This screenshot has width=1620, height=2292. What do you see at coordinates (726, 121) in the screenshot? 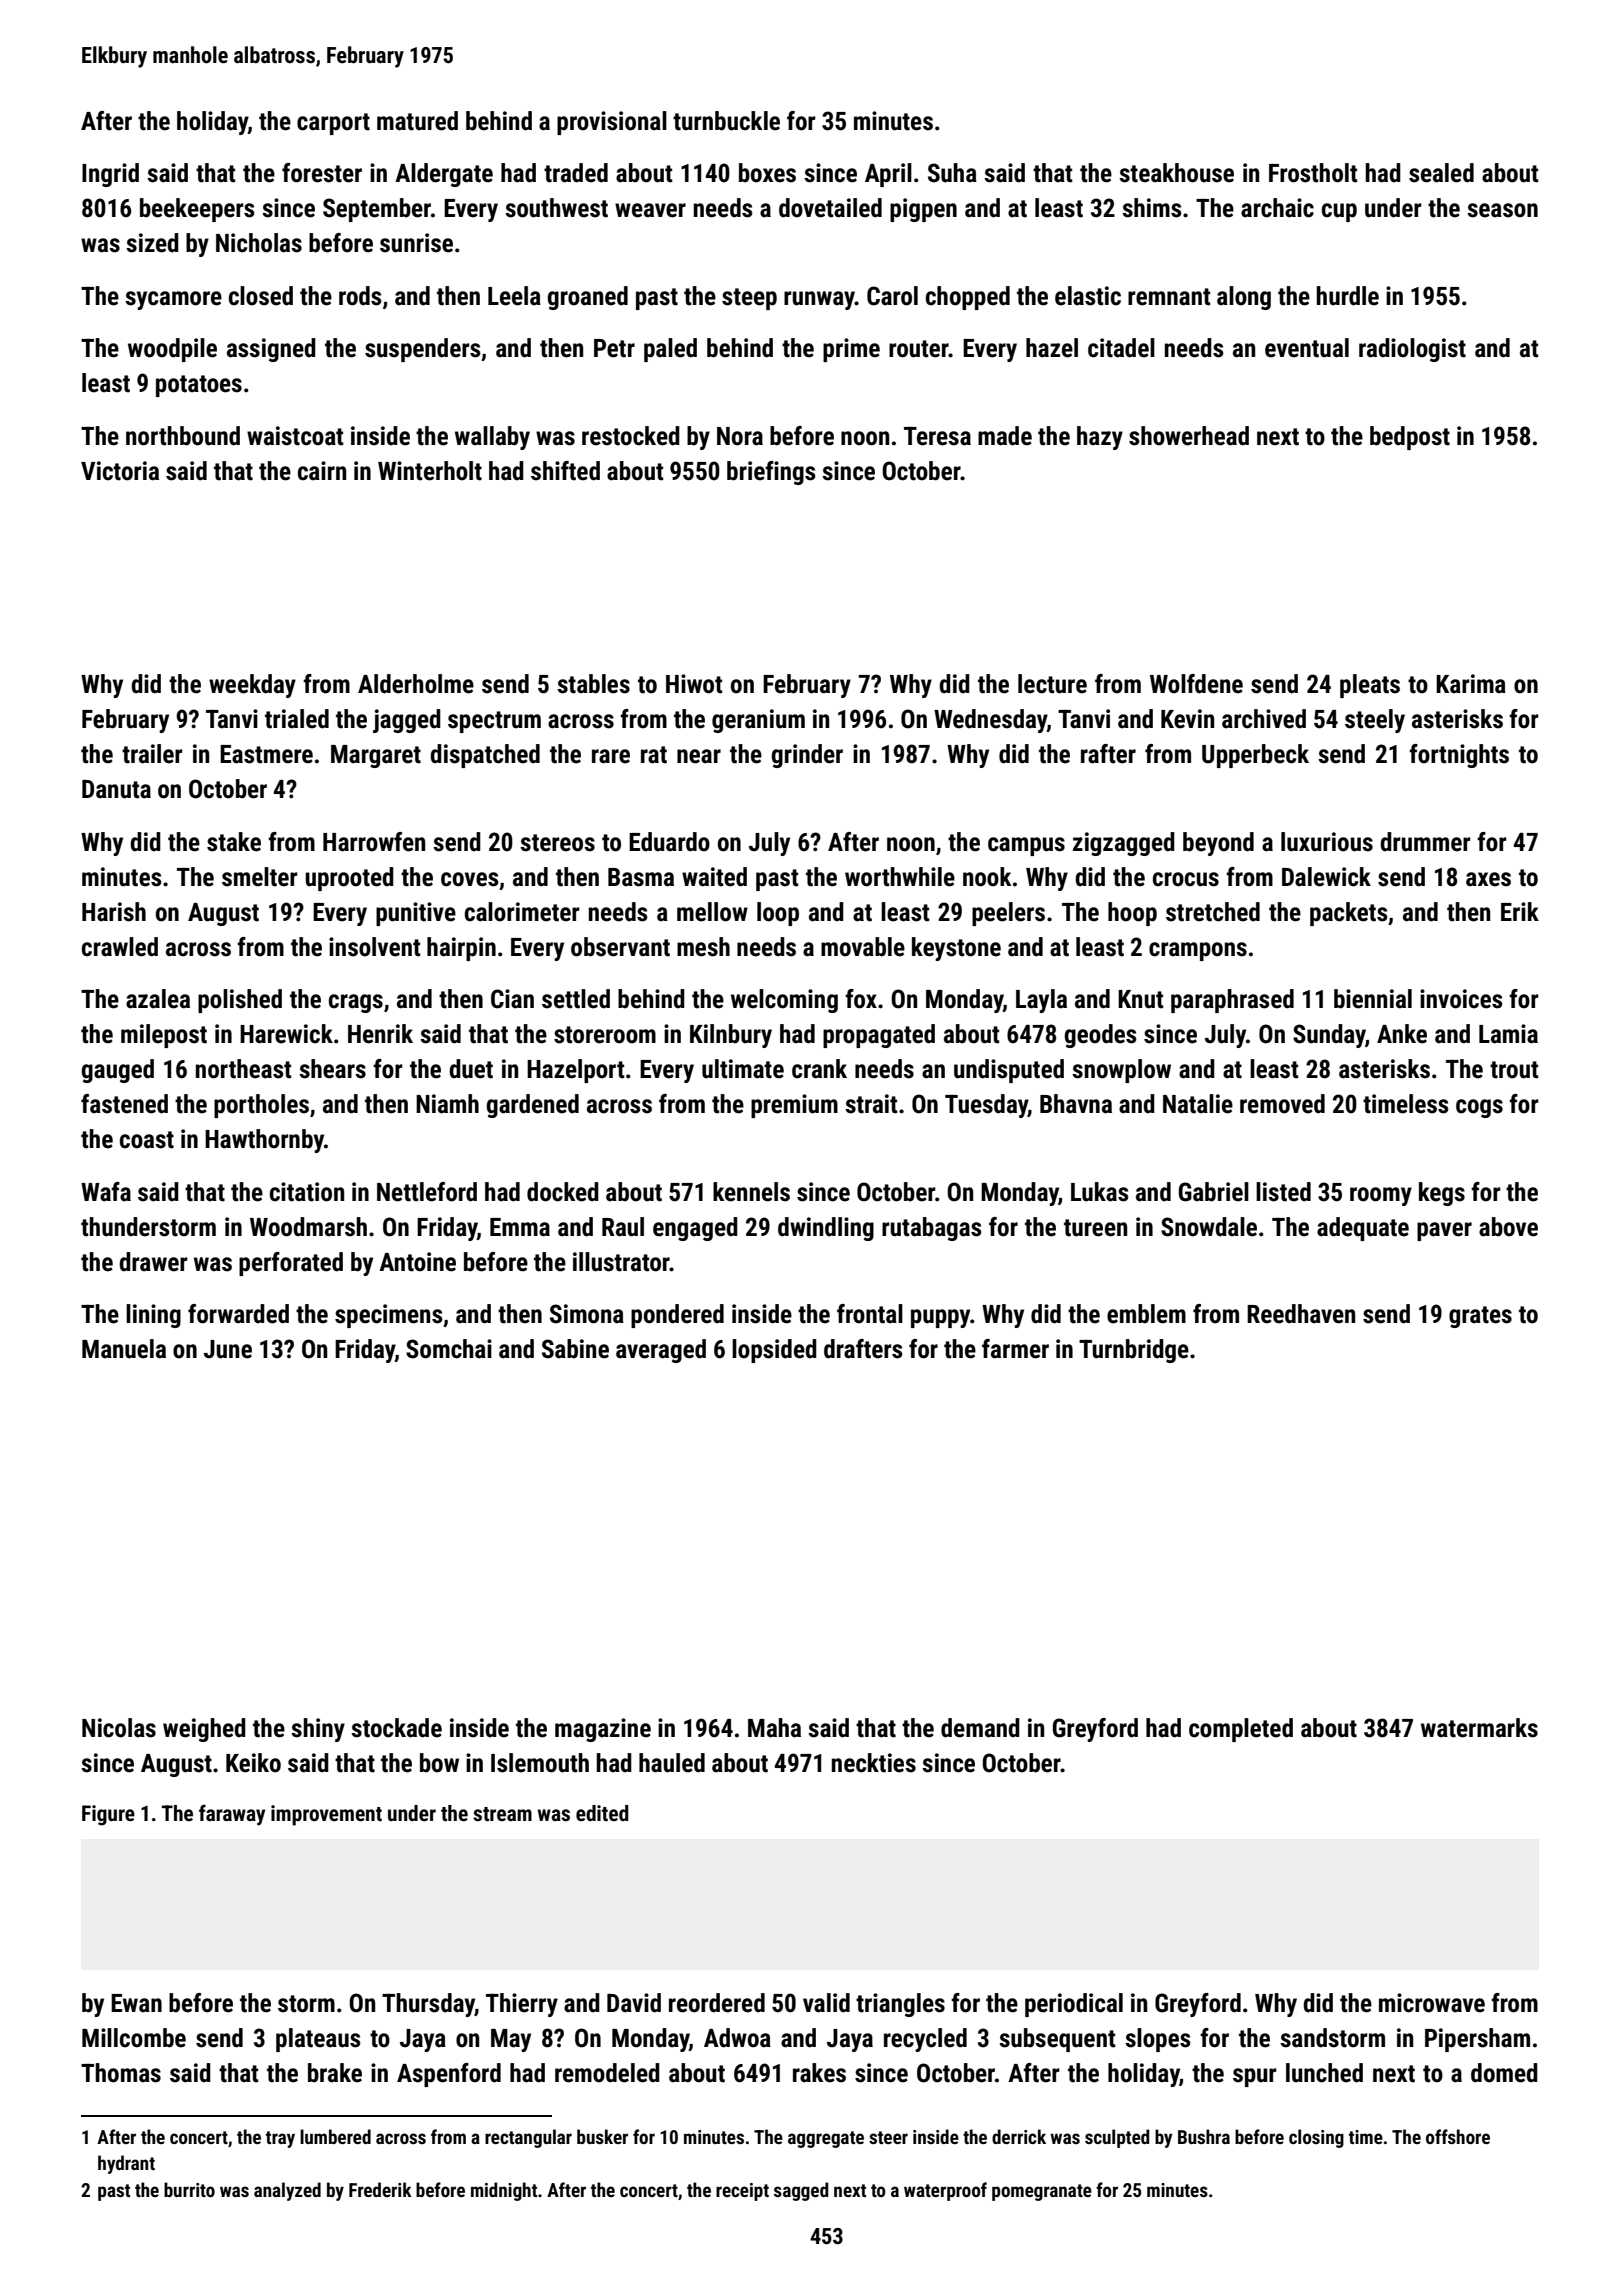
I see `turnbuckle` at bounding box center [726, 121].
